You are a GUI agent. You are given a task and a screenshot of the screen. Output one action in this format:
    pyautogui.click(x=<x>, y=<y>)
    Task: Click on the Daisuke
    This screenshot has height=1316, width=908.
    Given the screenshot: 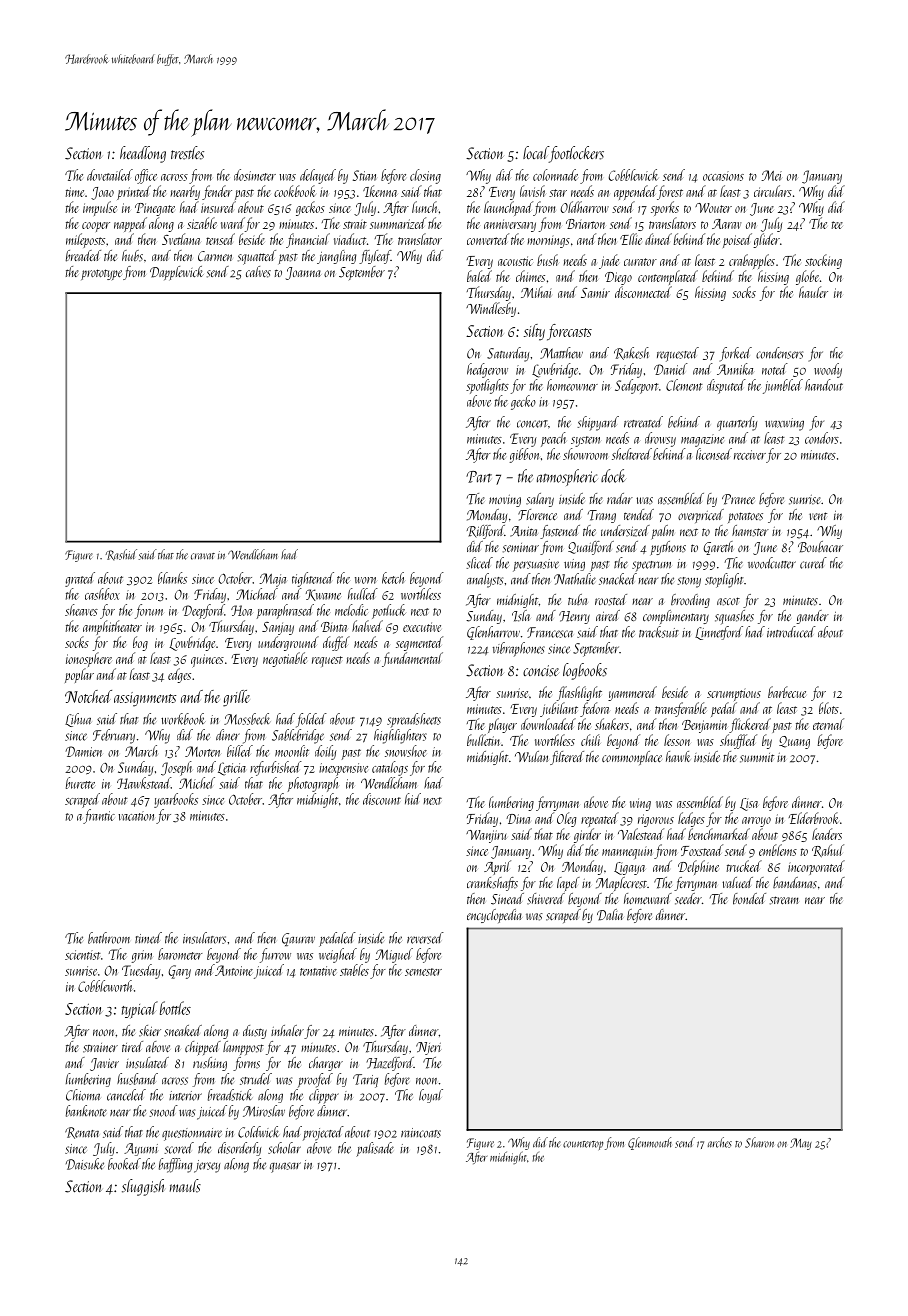 What is the action you would take?
    pyautogui.click(x=85, y=1164)
